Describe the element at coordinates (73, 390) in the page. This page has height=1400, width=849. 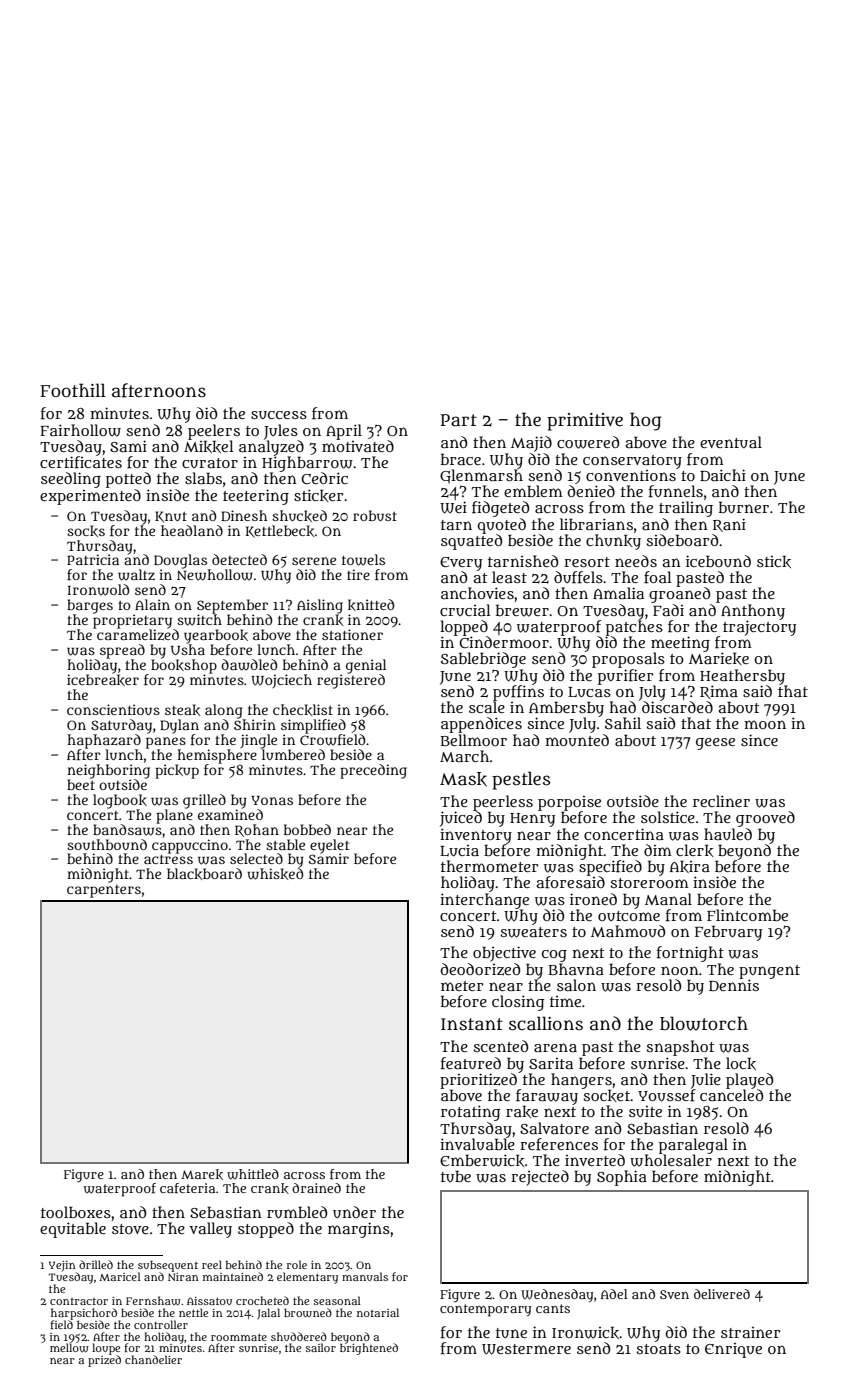
I see `Foothill` at that location.
